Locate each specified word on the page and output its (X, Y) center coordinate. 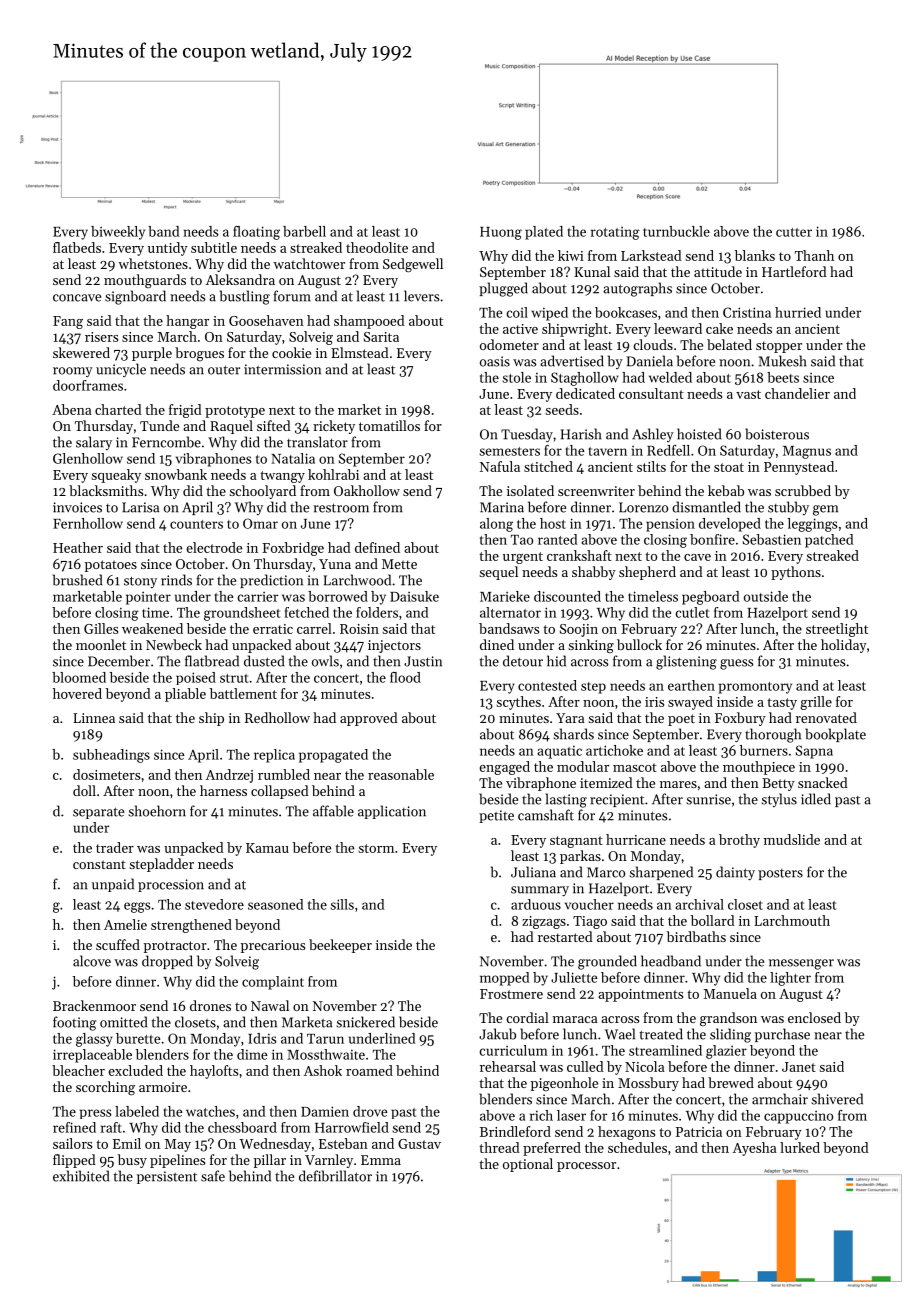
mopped (504, 979)
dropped (167, 962)
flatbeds (77, 247)
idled (816, 799)
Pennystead (799, 468)
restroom (341, 508)
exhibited (81, 1176)
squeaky (116, 476)
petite (496, 816)
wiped (549, 314)
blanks (755, 255)
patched (829, 541)
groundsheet (242, 614)
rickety (334, 427)
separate (98, 813)
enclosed (814, 1017)
